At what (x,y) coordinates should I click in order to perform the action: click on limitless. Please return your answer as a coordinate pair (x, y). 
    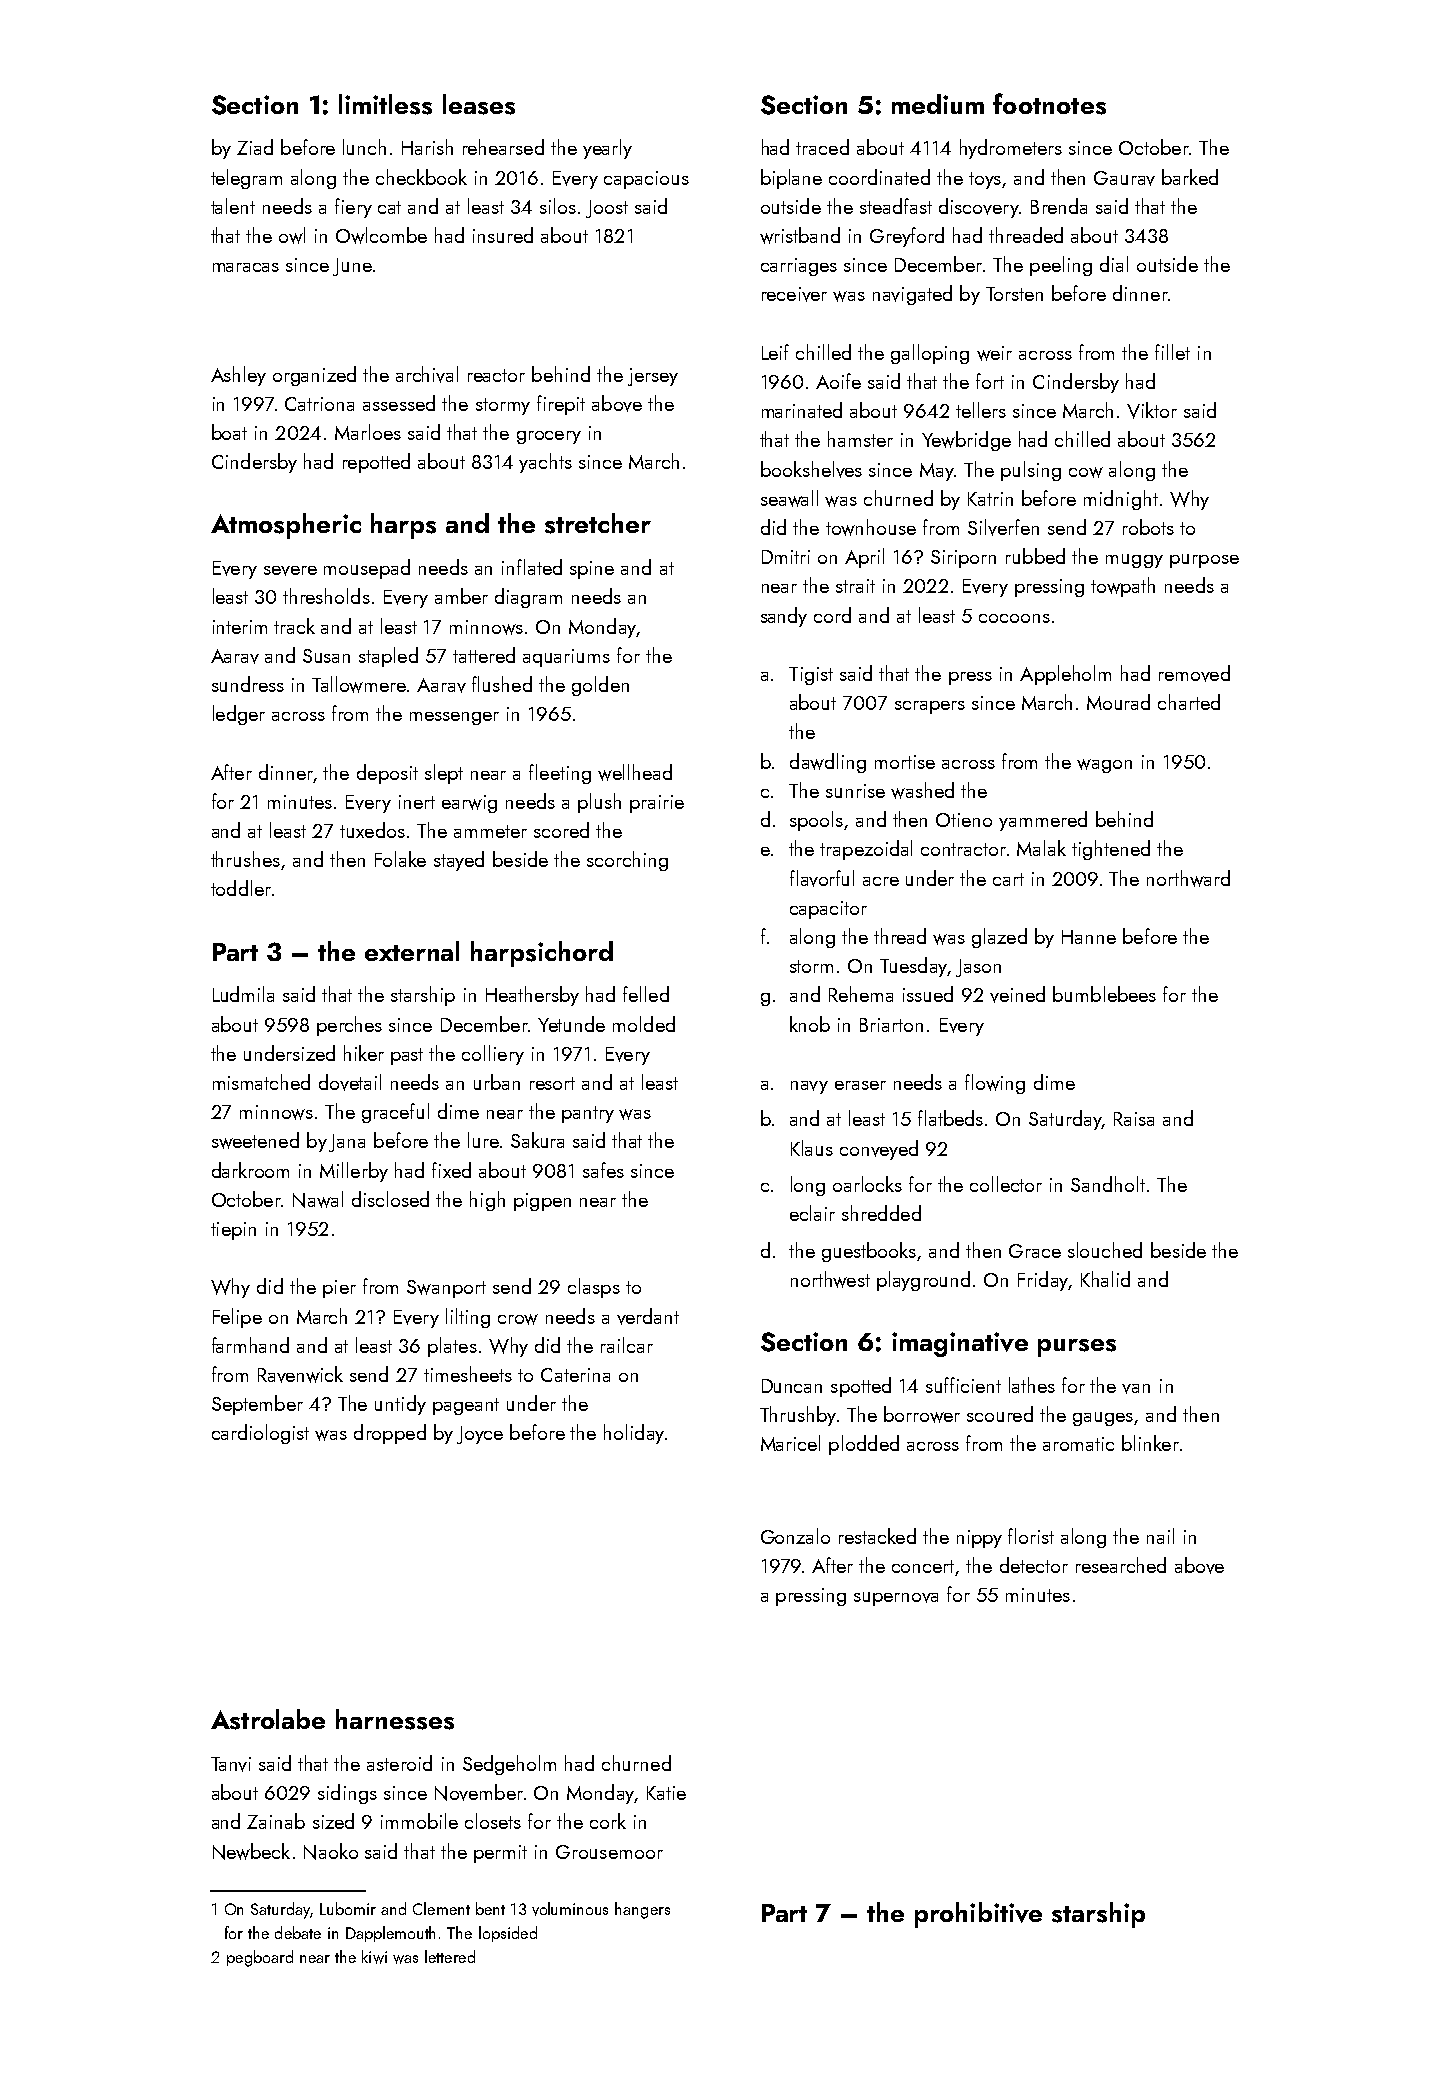
    Looking at the image, I should click on (385, 104).
